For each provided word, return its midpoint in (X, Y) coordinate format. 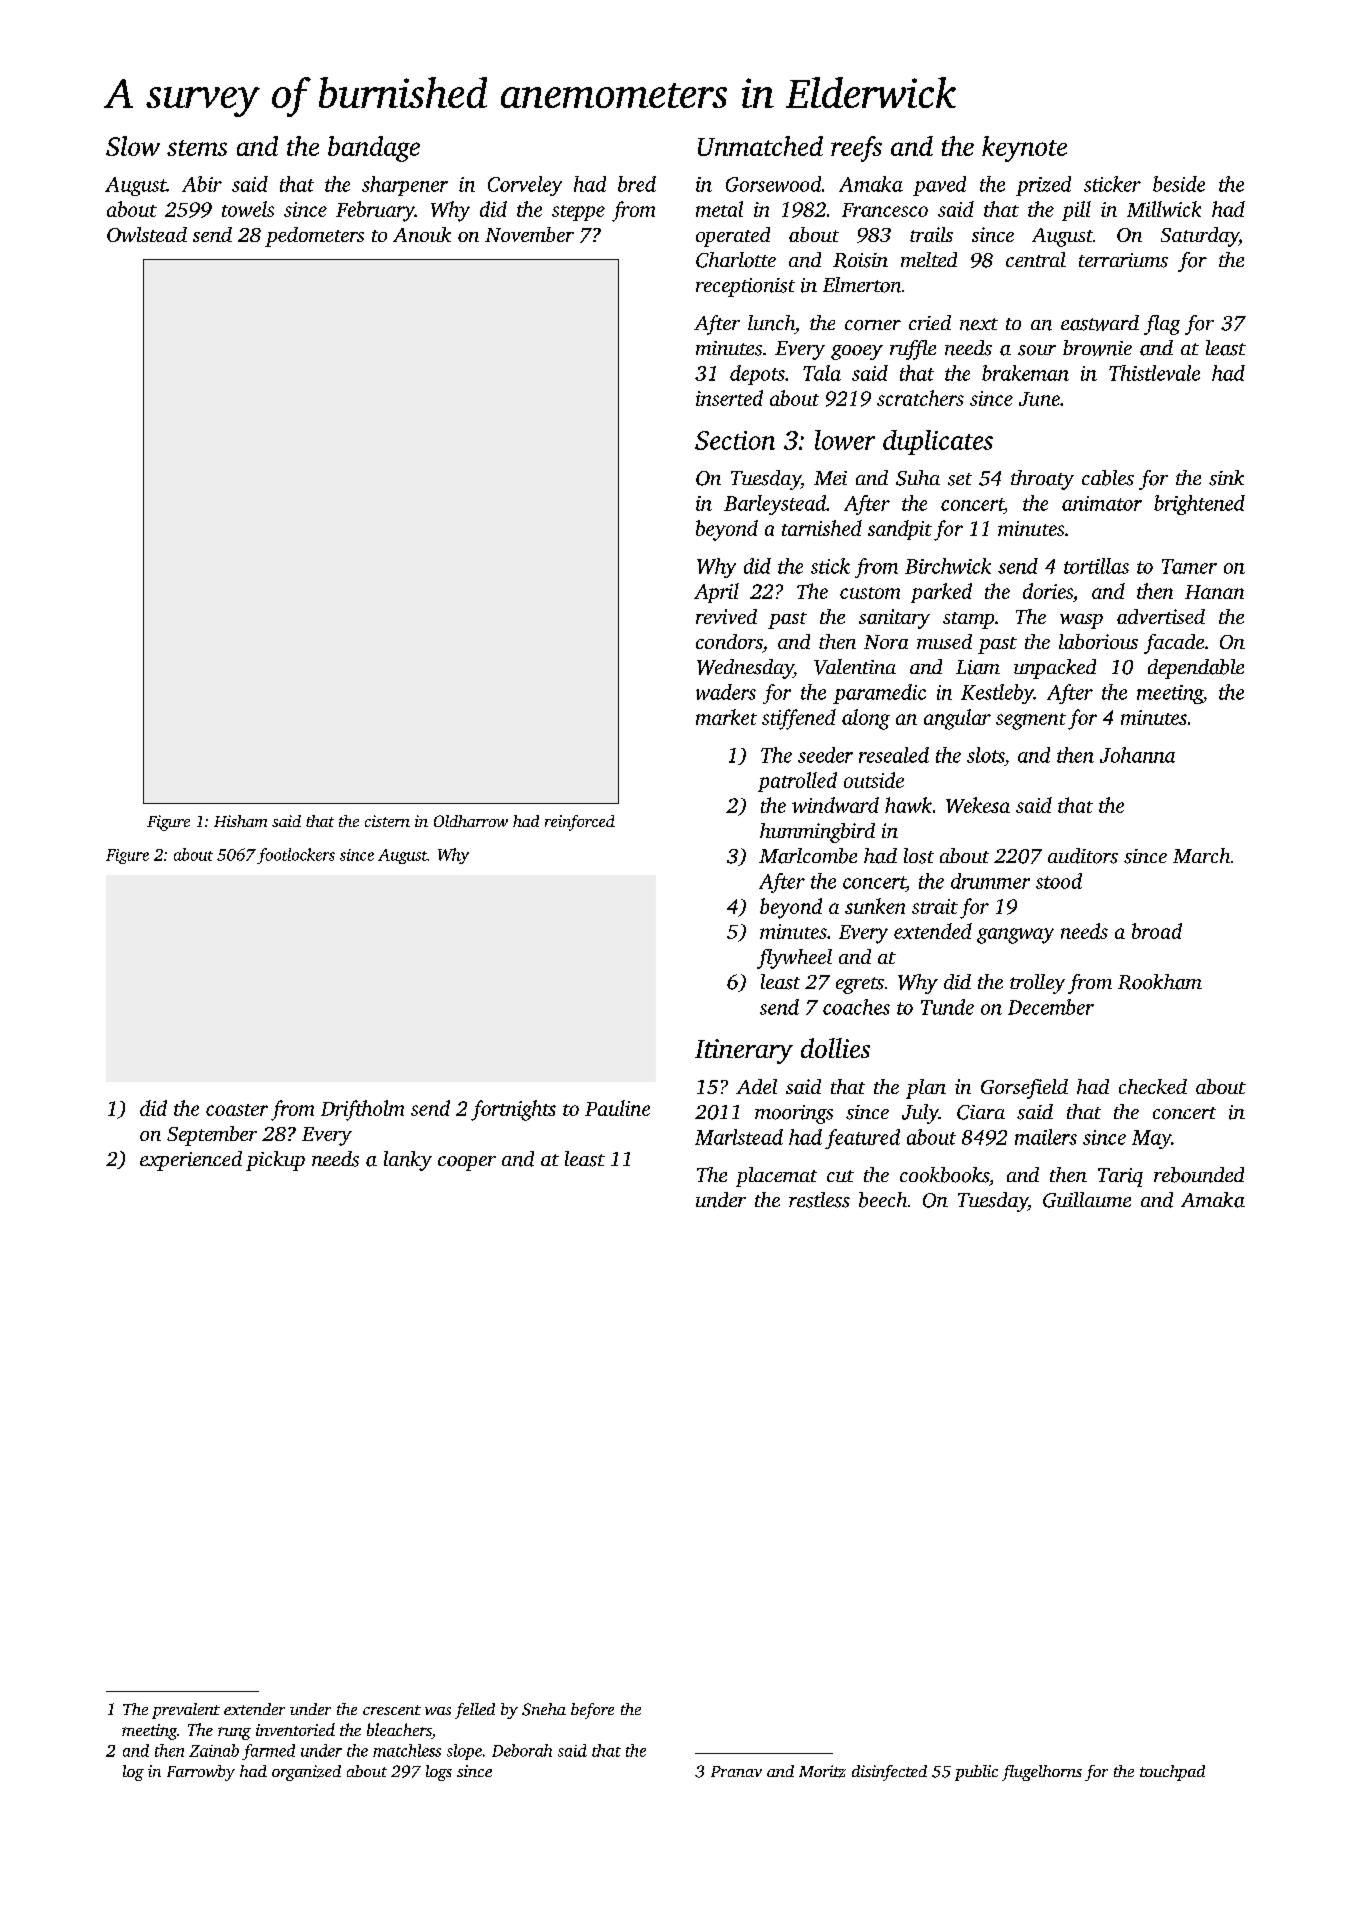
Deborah (522, 1750)
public (976, 1773)
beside (1179, 184)
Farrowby (201, 1773)
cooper (467, 1163)
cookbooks (944, 1175)
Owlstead (147, 234)
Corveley (525, 186)
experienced (191, 1161)
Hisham (240, 821)
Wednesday (745, 669)
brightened (1199, 505)
